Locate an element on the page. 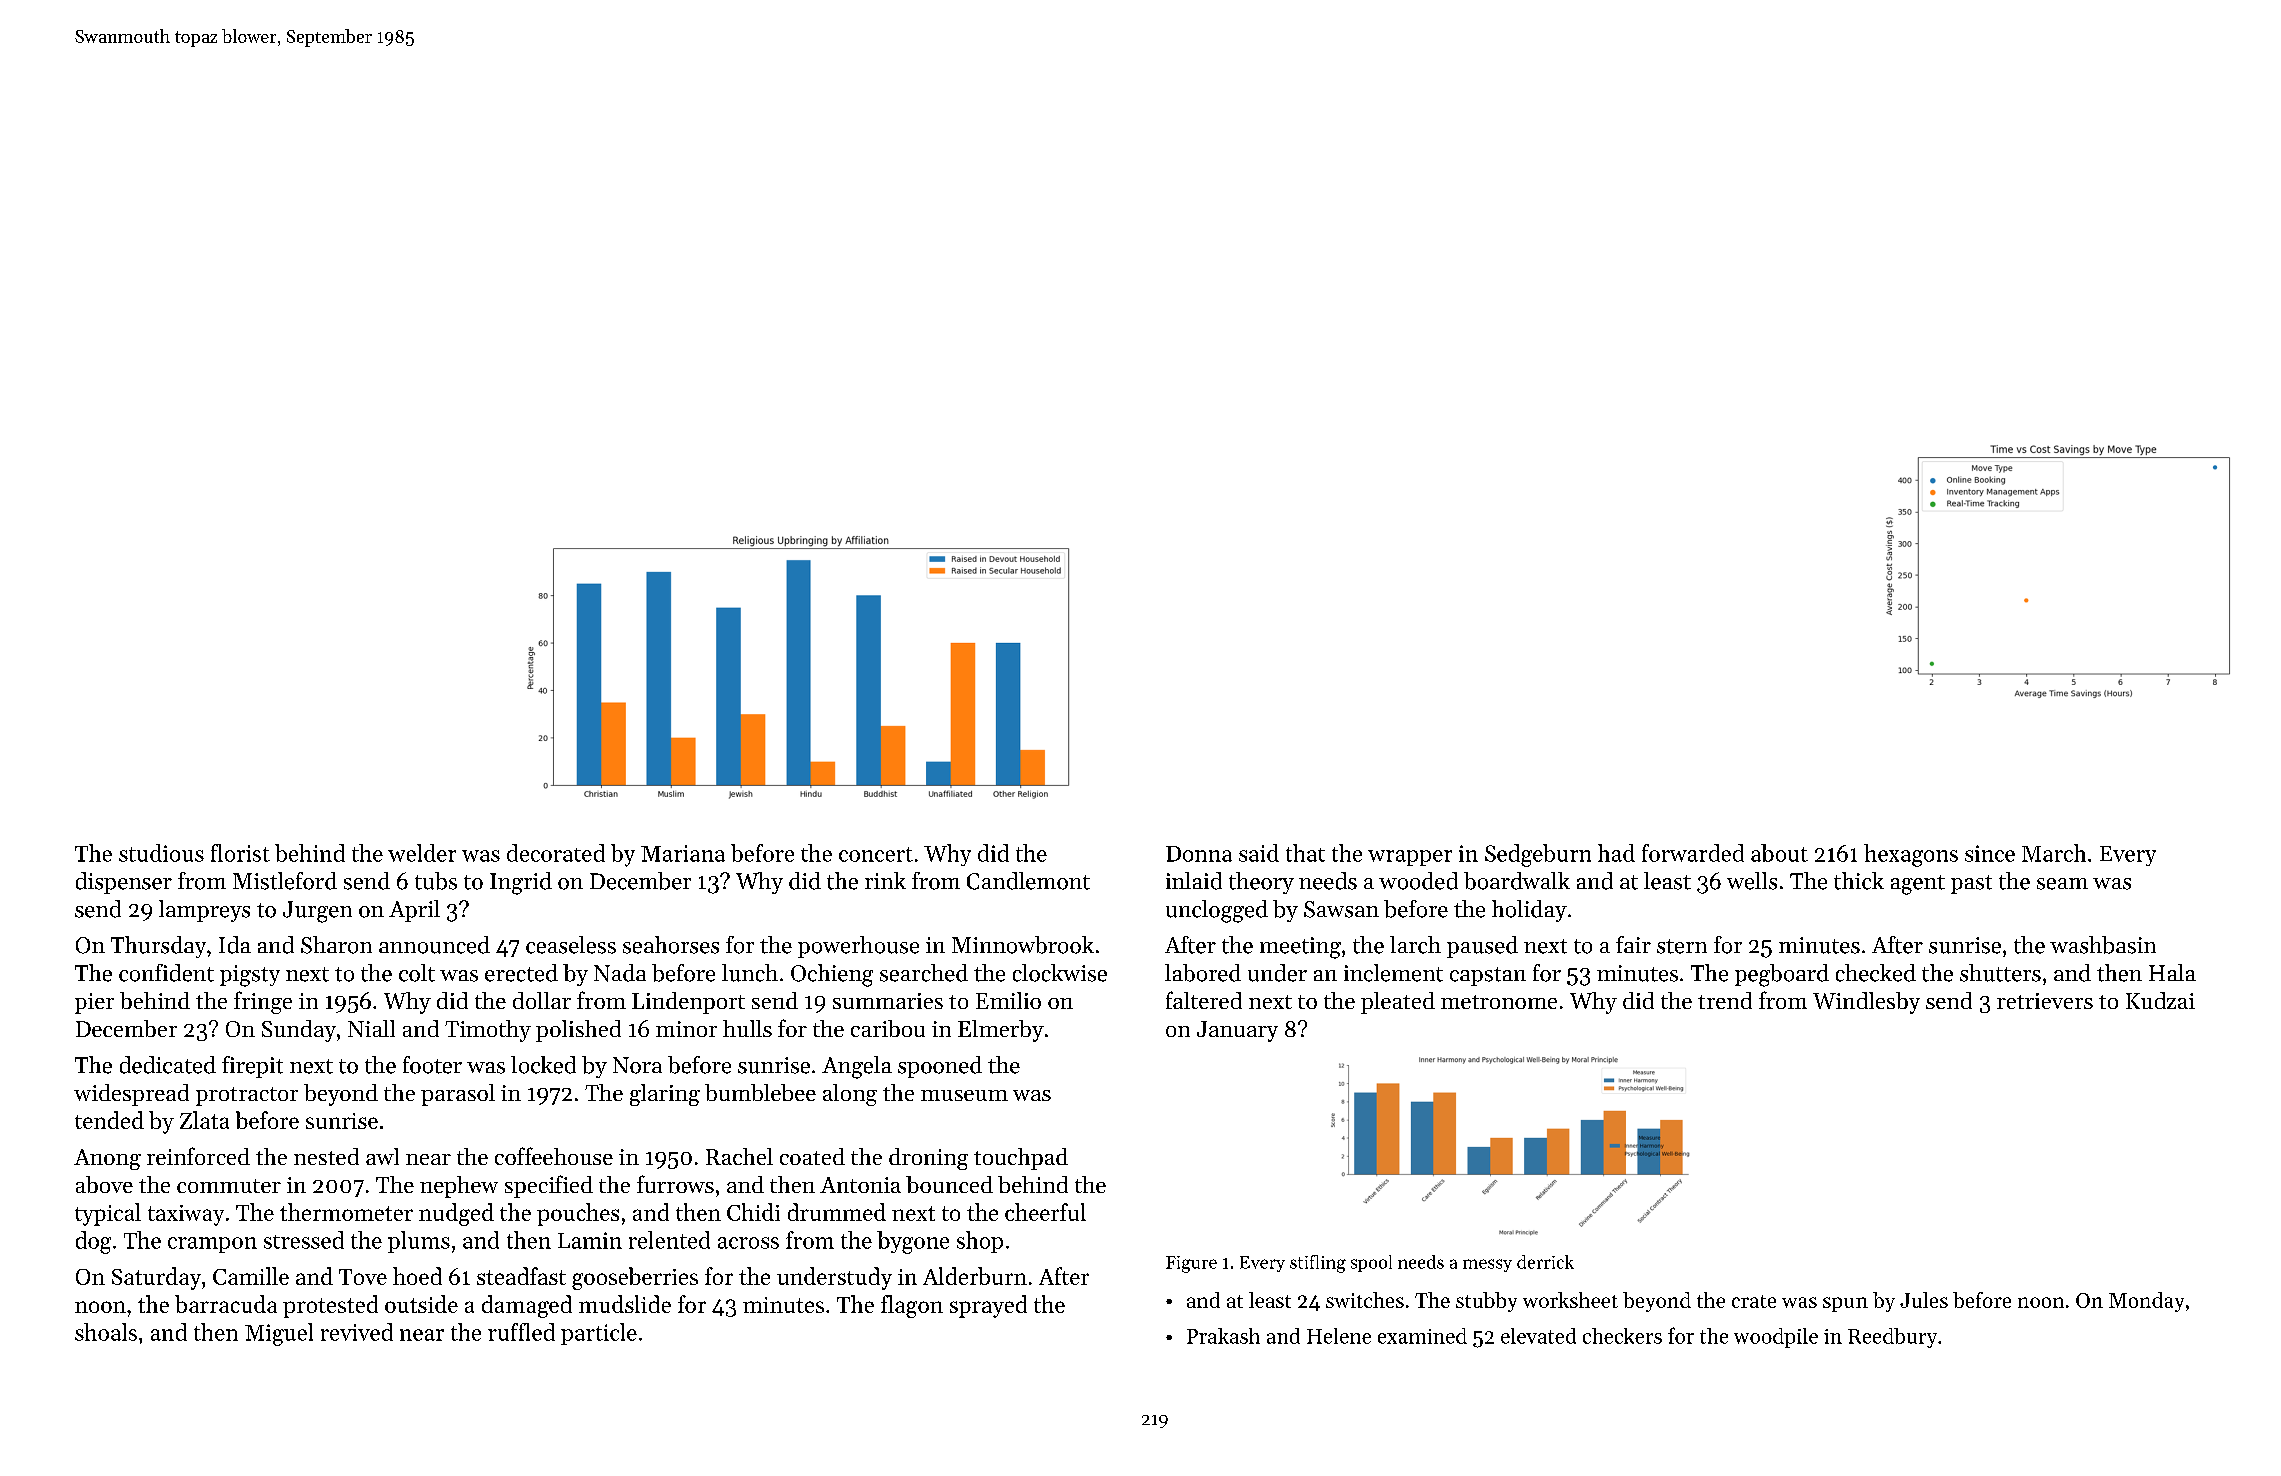  Mariana is located at coordinates (683, 853).
